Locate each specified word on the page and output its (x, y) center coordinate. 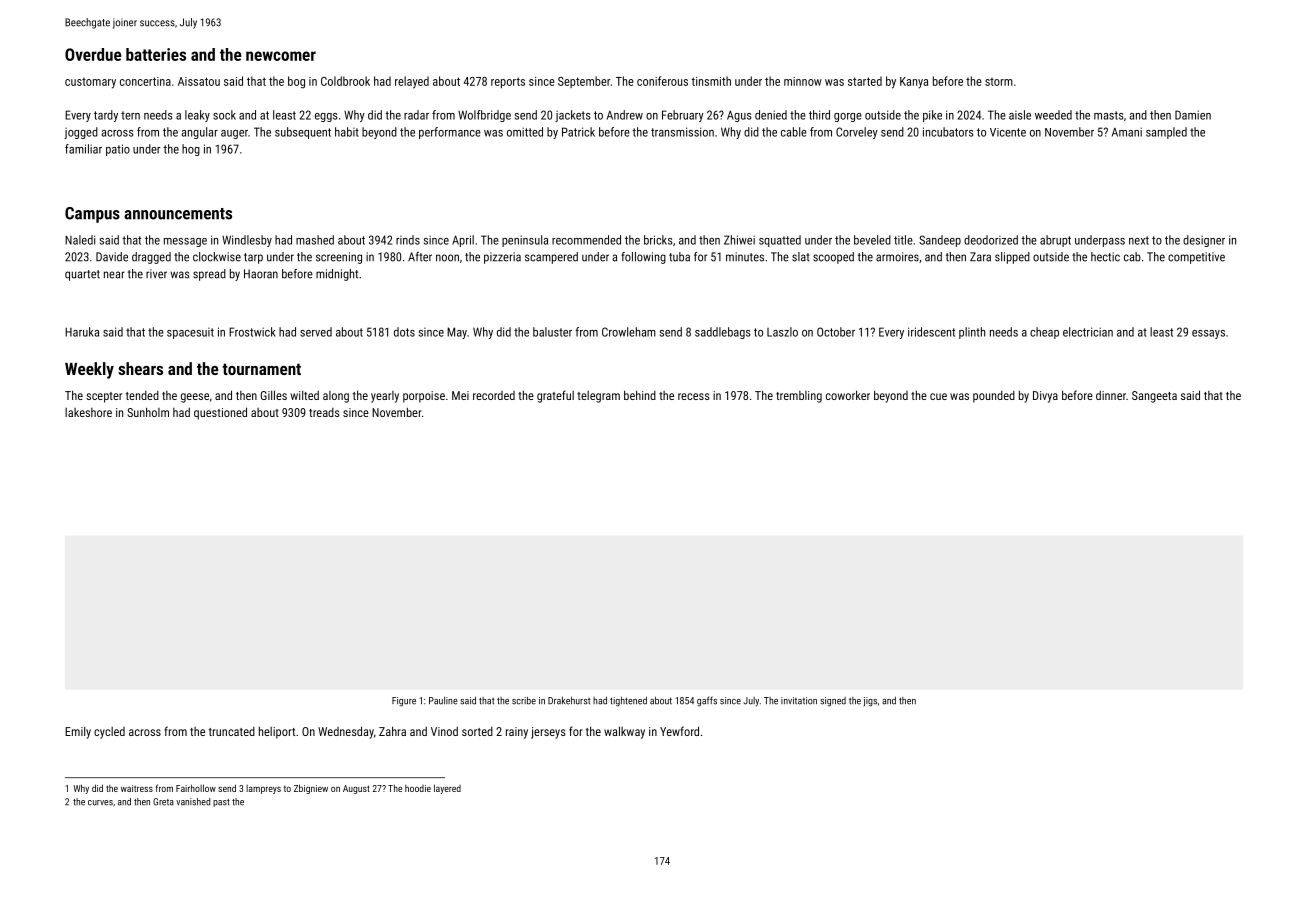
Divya (1045, 397)
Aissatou (199, 81)
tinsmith (711, 81)
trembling (799, 397)
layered (447, 789)
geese (195, 398)
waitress (137, 788)
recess (694, 396)
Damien (1193, 115)
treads (324, 412)
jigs (870, 702)
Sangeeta (1154, 397)
